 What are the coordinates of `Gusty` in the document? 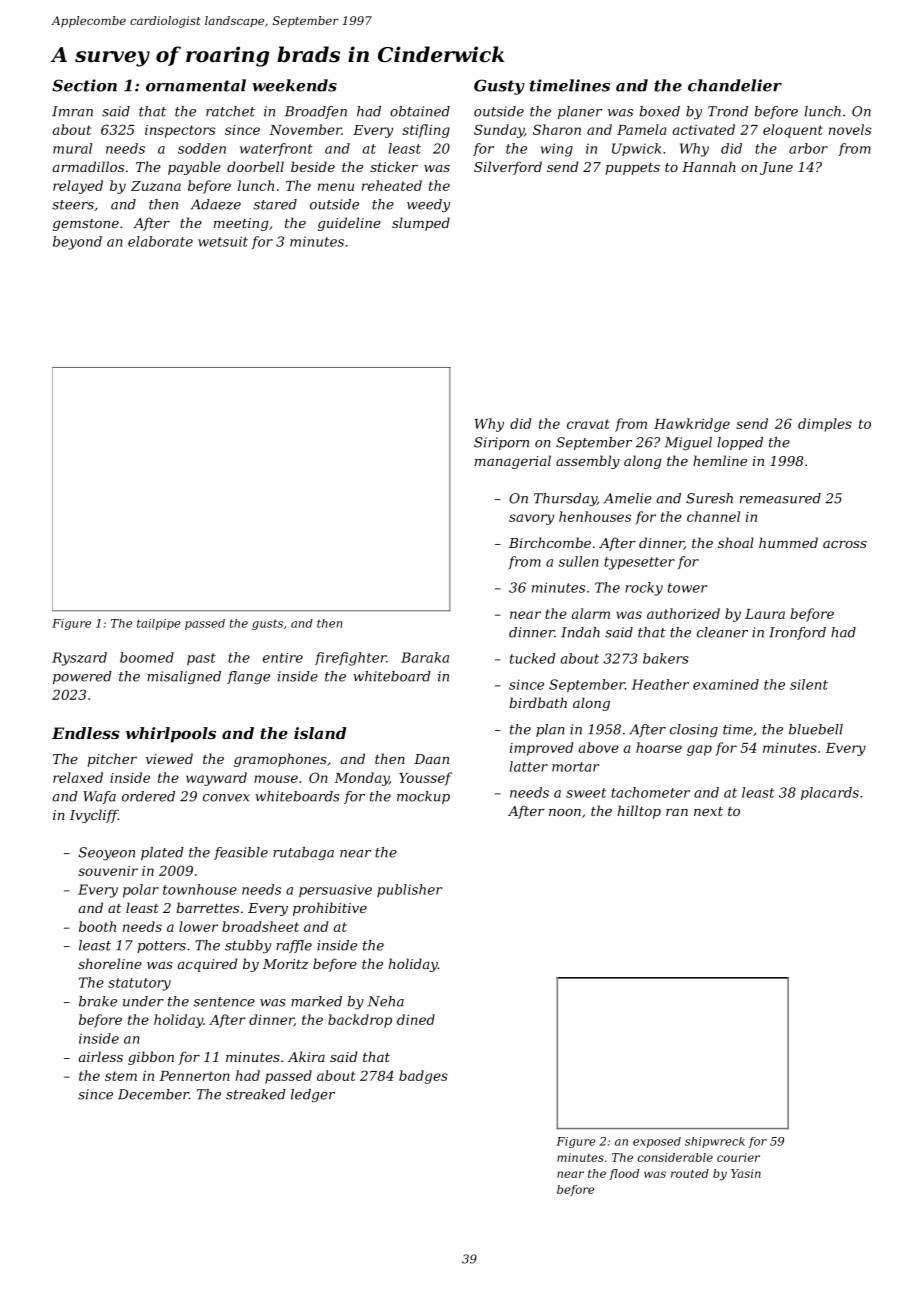 It's located at (499, 87).
